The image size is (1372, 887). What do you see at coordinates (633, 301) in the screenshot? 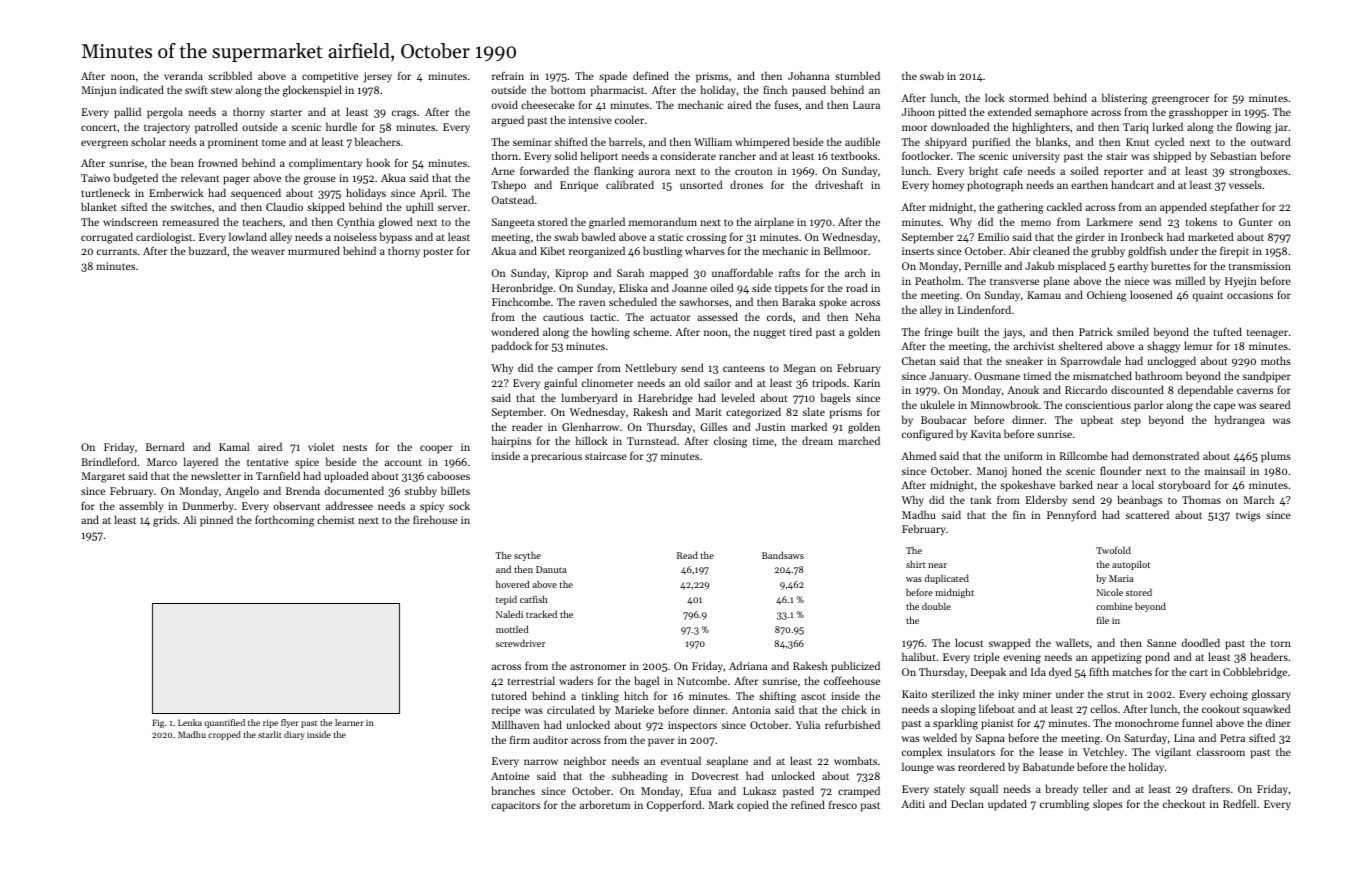
I see `scheduled` at bounding box center [633, 301].
